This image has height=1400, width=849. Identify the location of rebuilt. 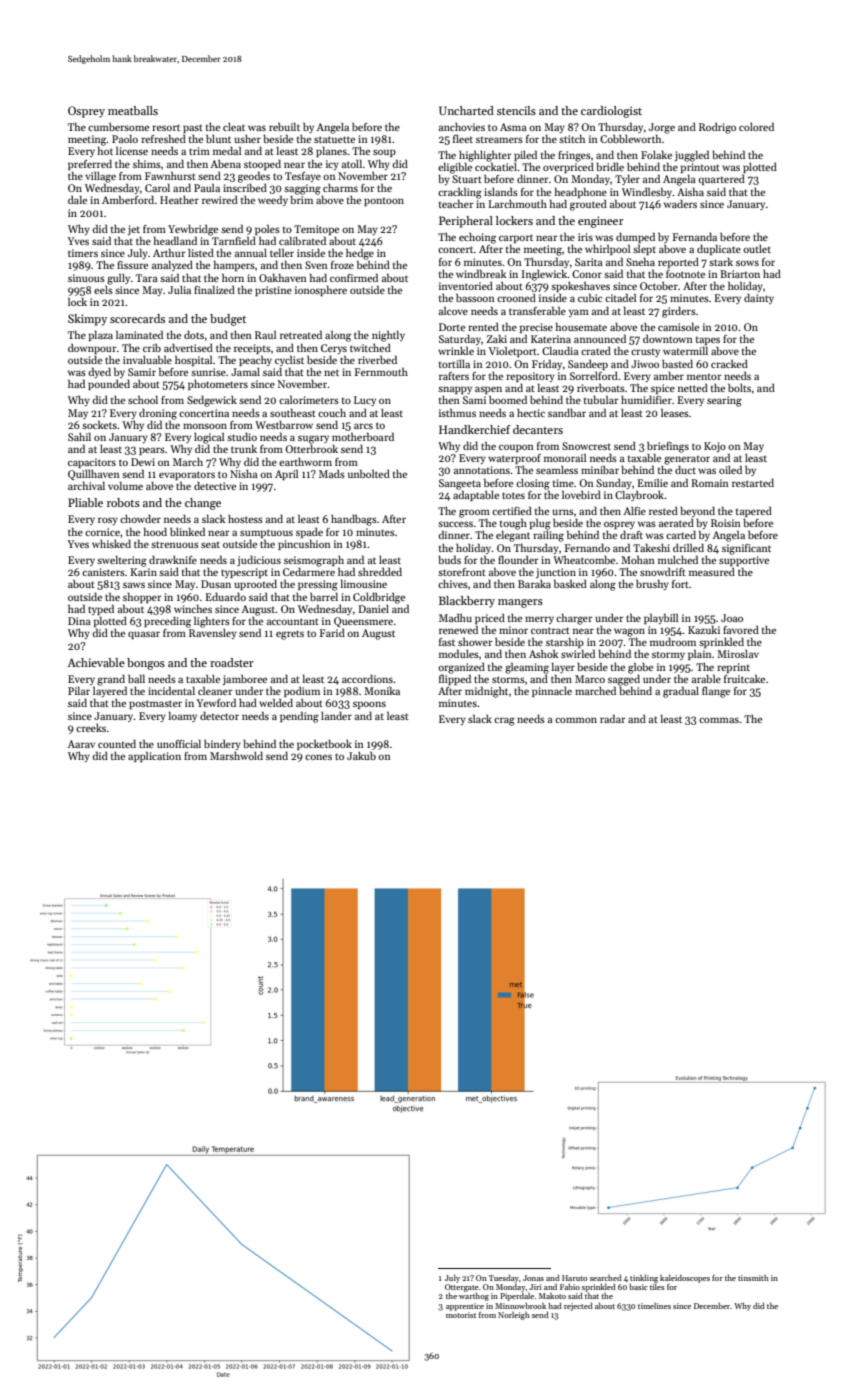
(284, 126).
